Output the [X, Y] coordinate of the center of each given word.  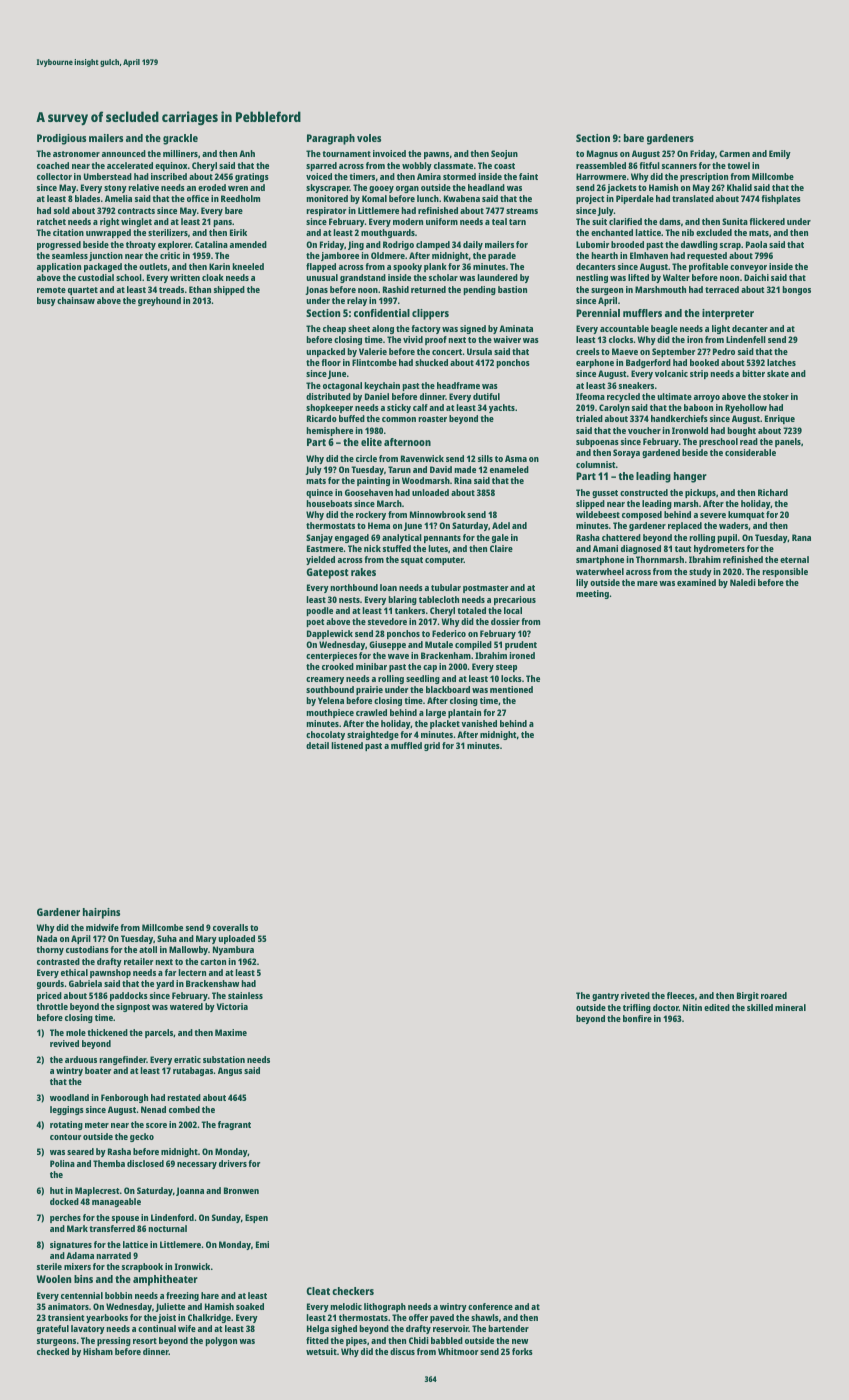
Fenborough [124, 1098]
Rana [801, 537]
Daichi [756, 277]
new [520, 1341]
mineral [790, 1007]
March [389, 503]
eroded [212, 187]
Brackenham [446, 655]
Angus [230, 1071]
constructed [644, 492]
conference [490, 1306]
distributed [328, 396]
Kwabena [462, 198]
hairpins [101, 913]
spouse [125, 1219]
